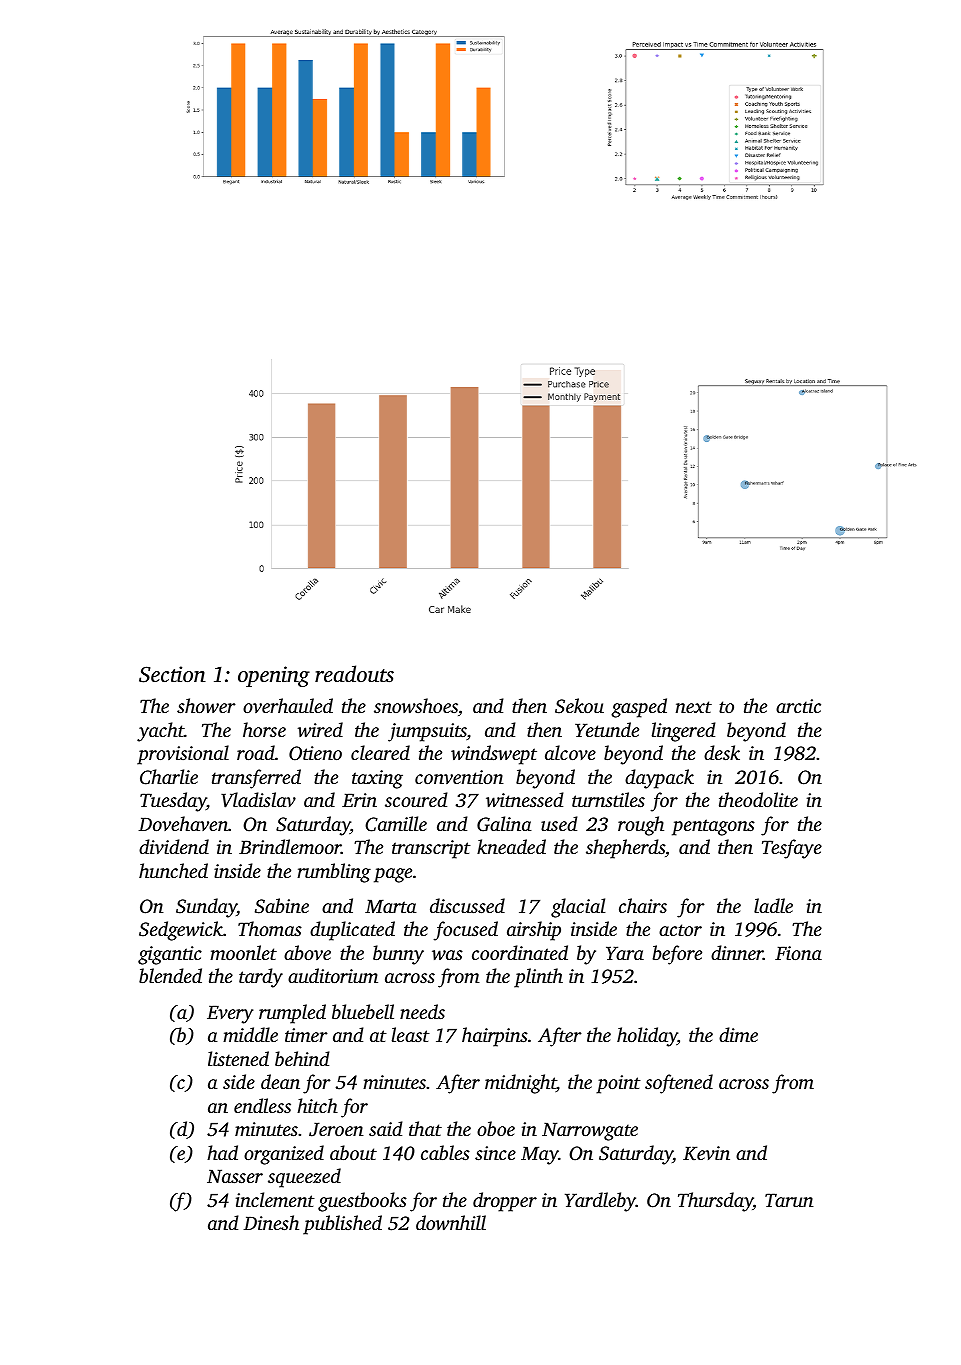  Describe the element at coordinates (625, 849) in the document. I see `shepherds` at that location.
